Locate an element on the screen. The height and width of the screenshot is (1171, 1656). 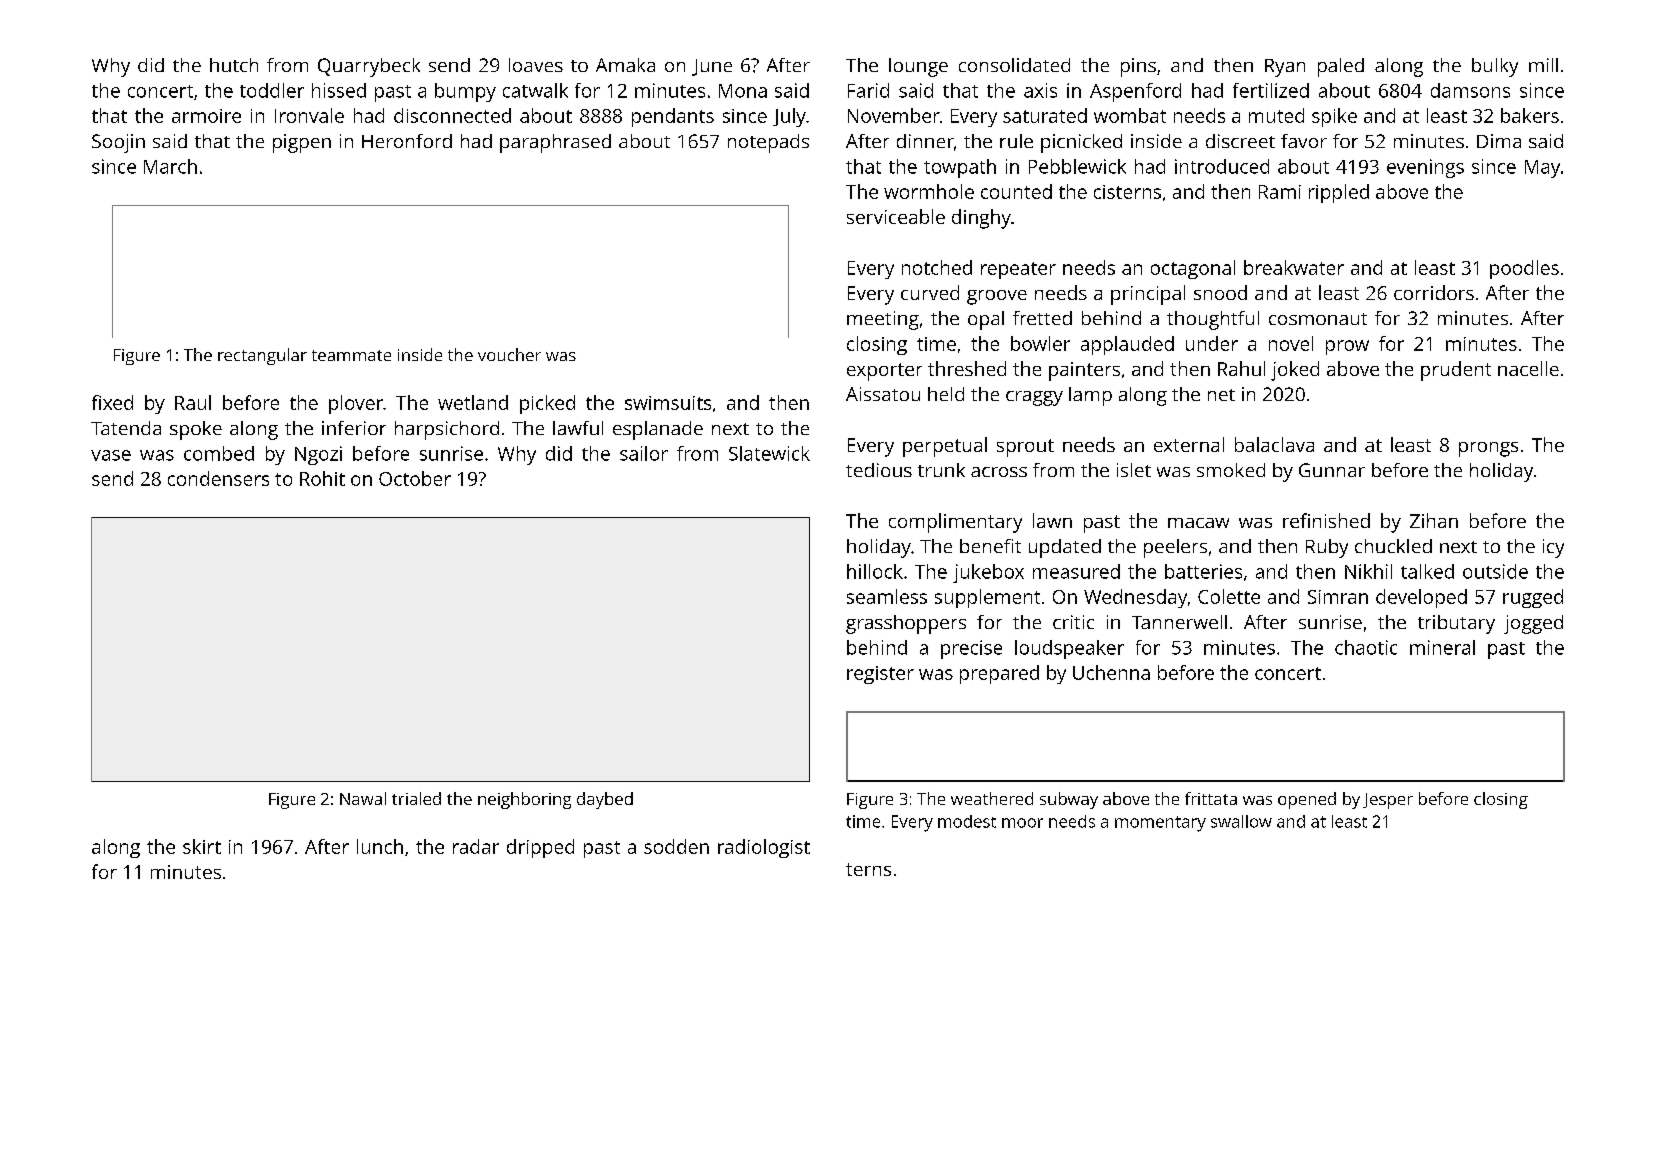
Ryan is located at coordinates (1285, 68).
